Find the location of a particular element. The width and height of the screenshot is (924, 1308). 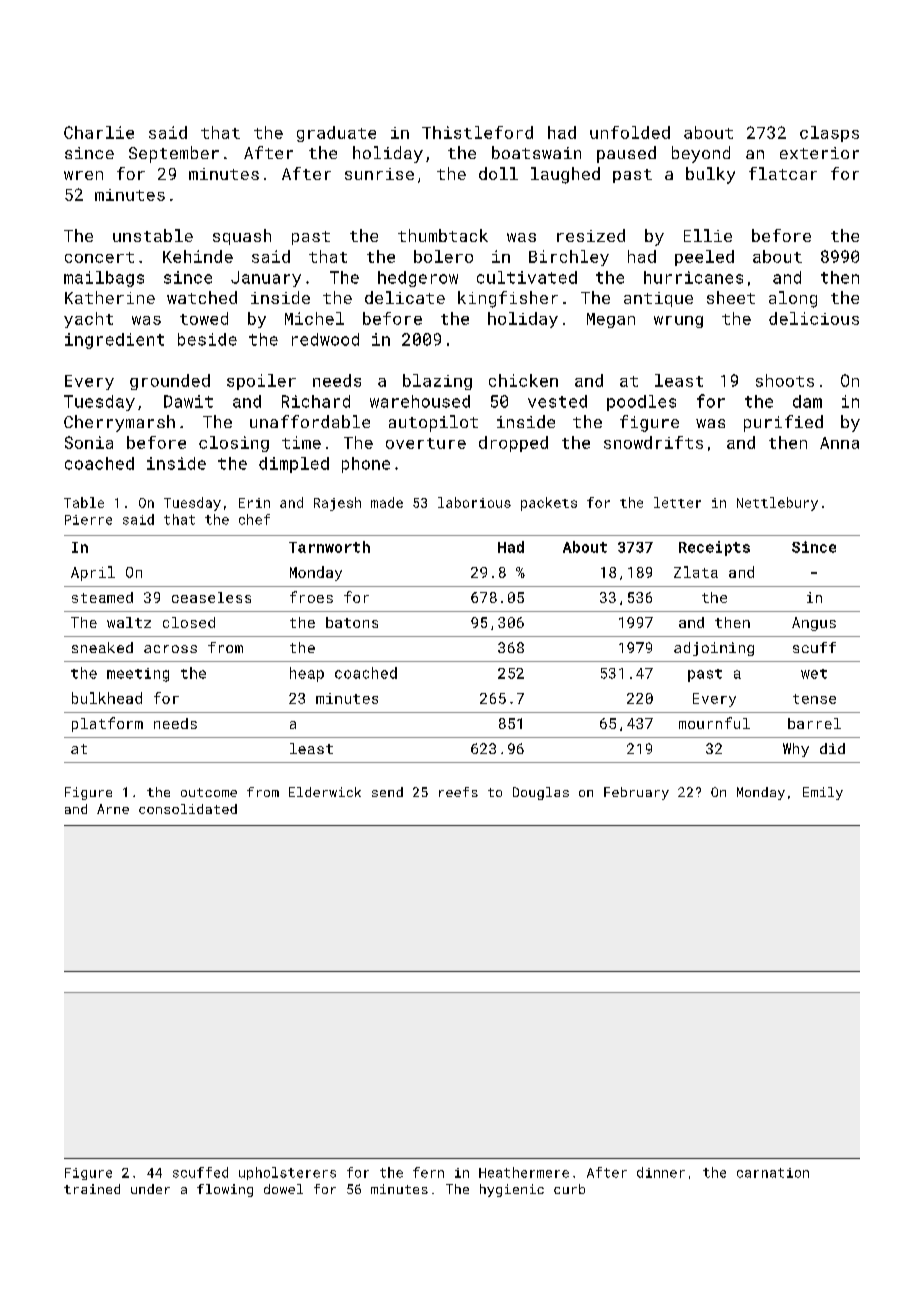

Arne is located at coordinates (113, 809).
